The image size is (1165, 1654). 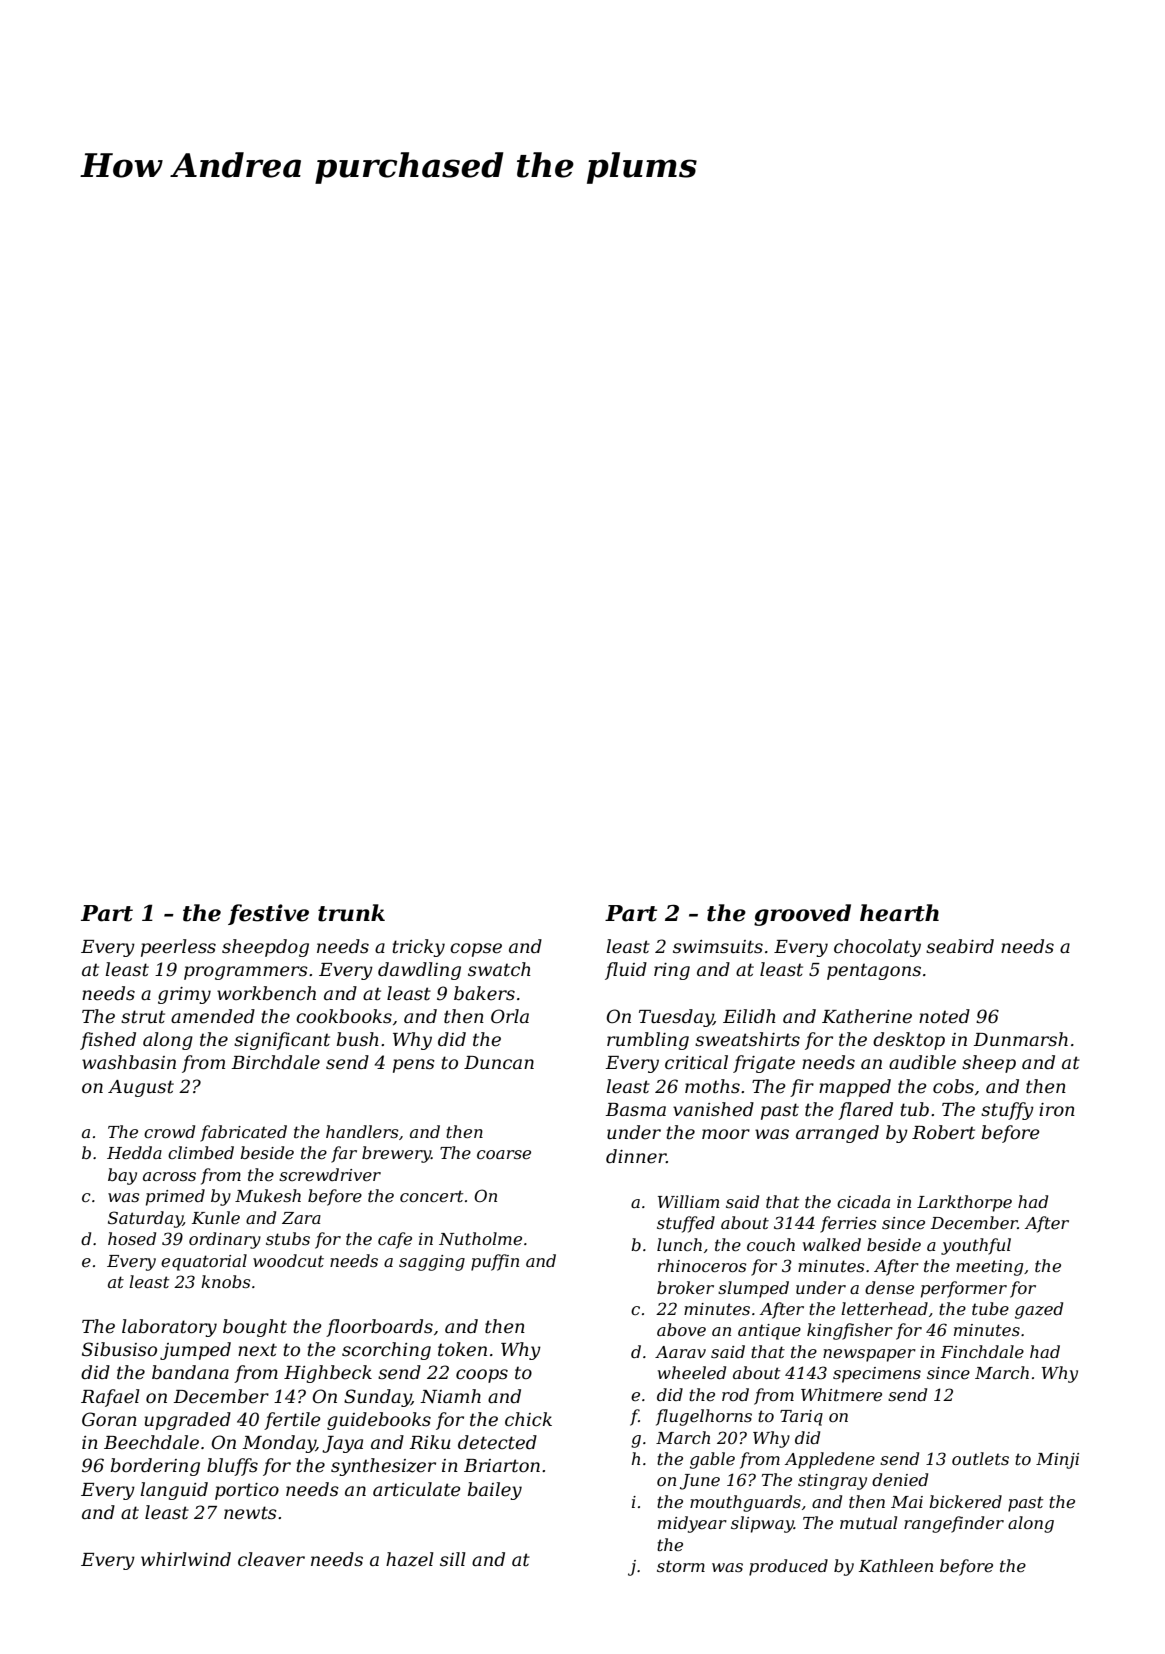 What do you see at coordinates (692, 1524) in the page?
I see `midyear` at bounding box center [692, 1524].
